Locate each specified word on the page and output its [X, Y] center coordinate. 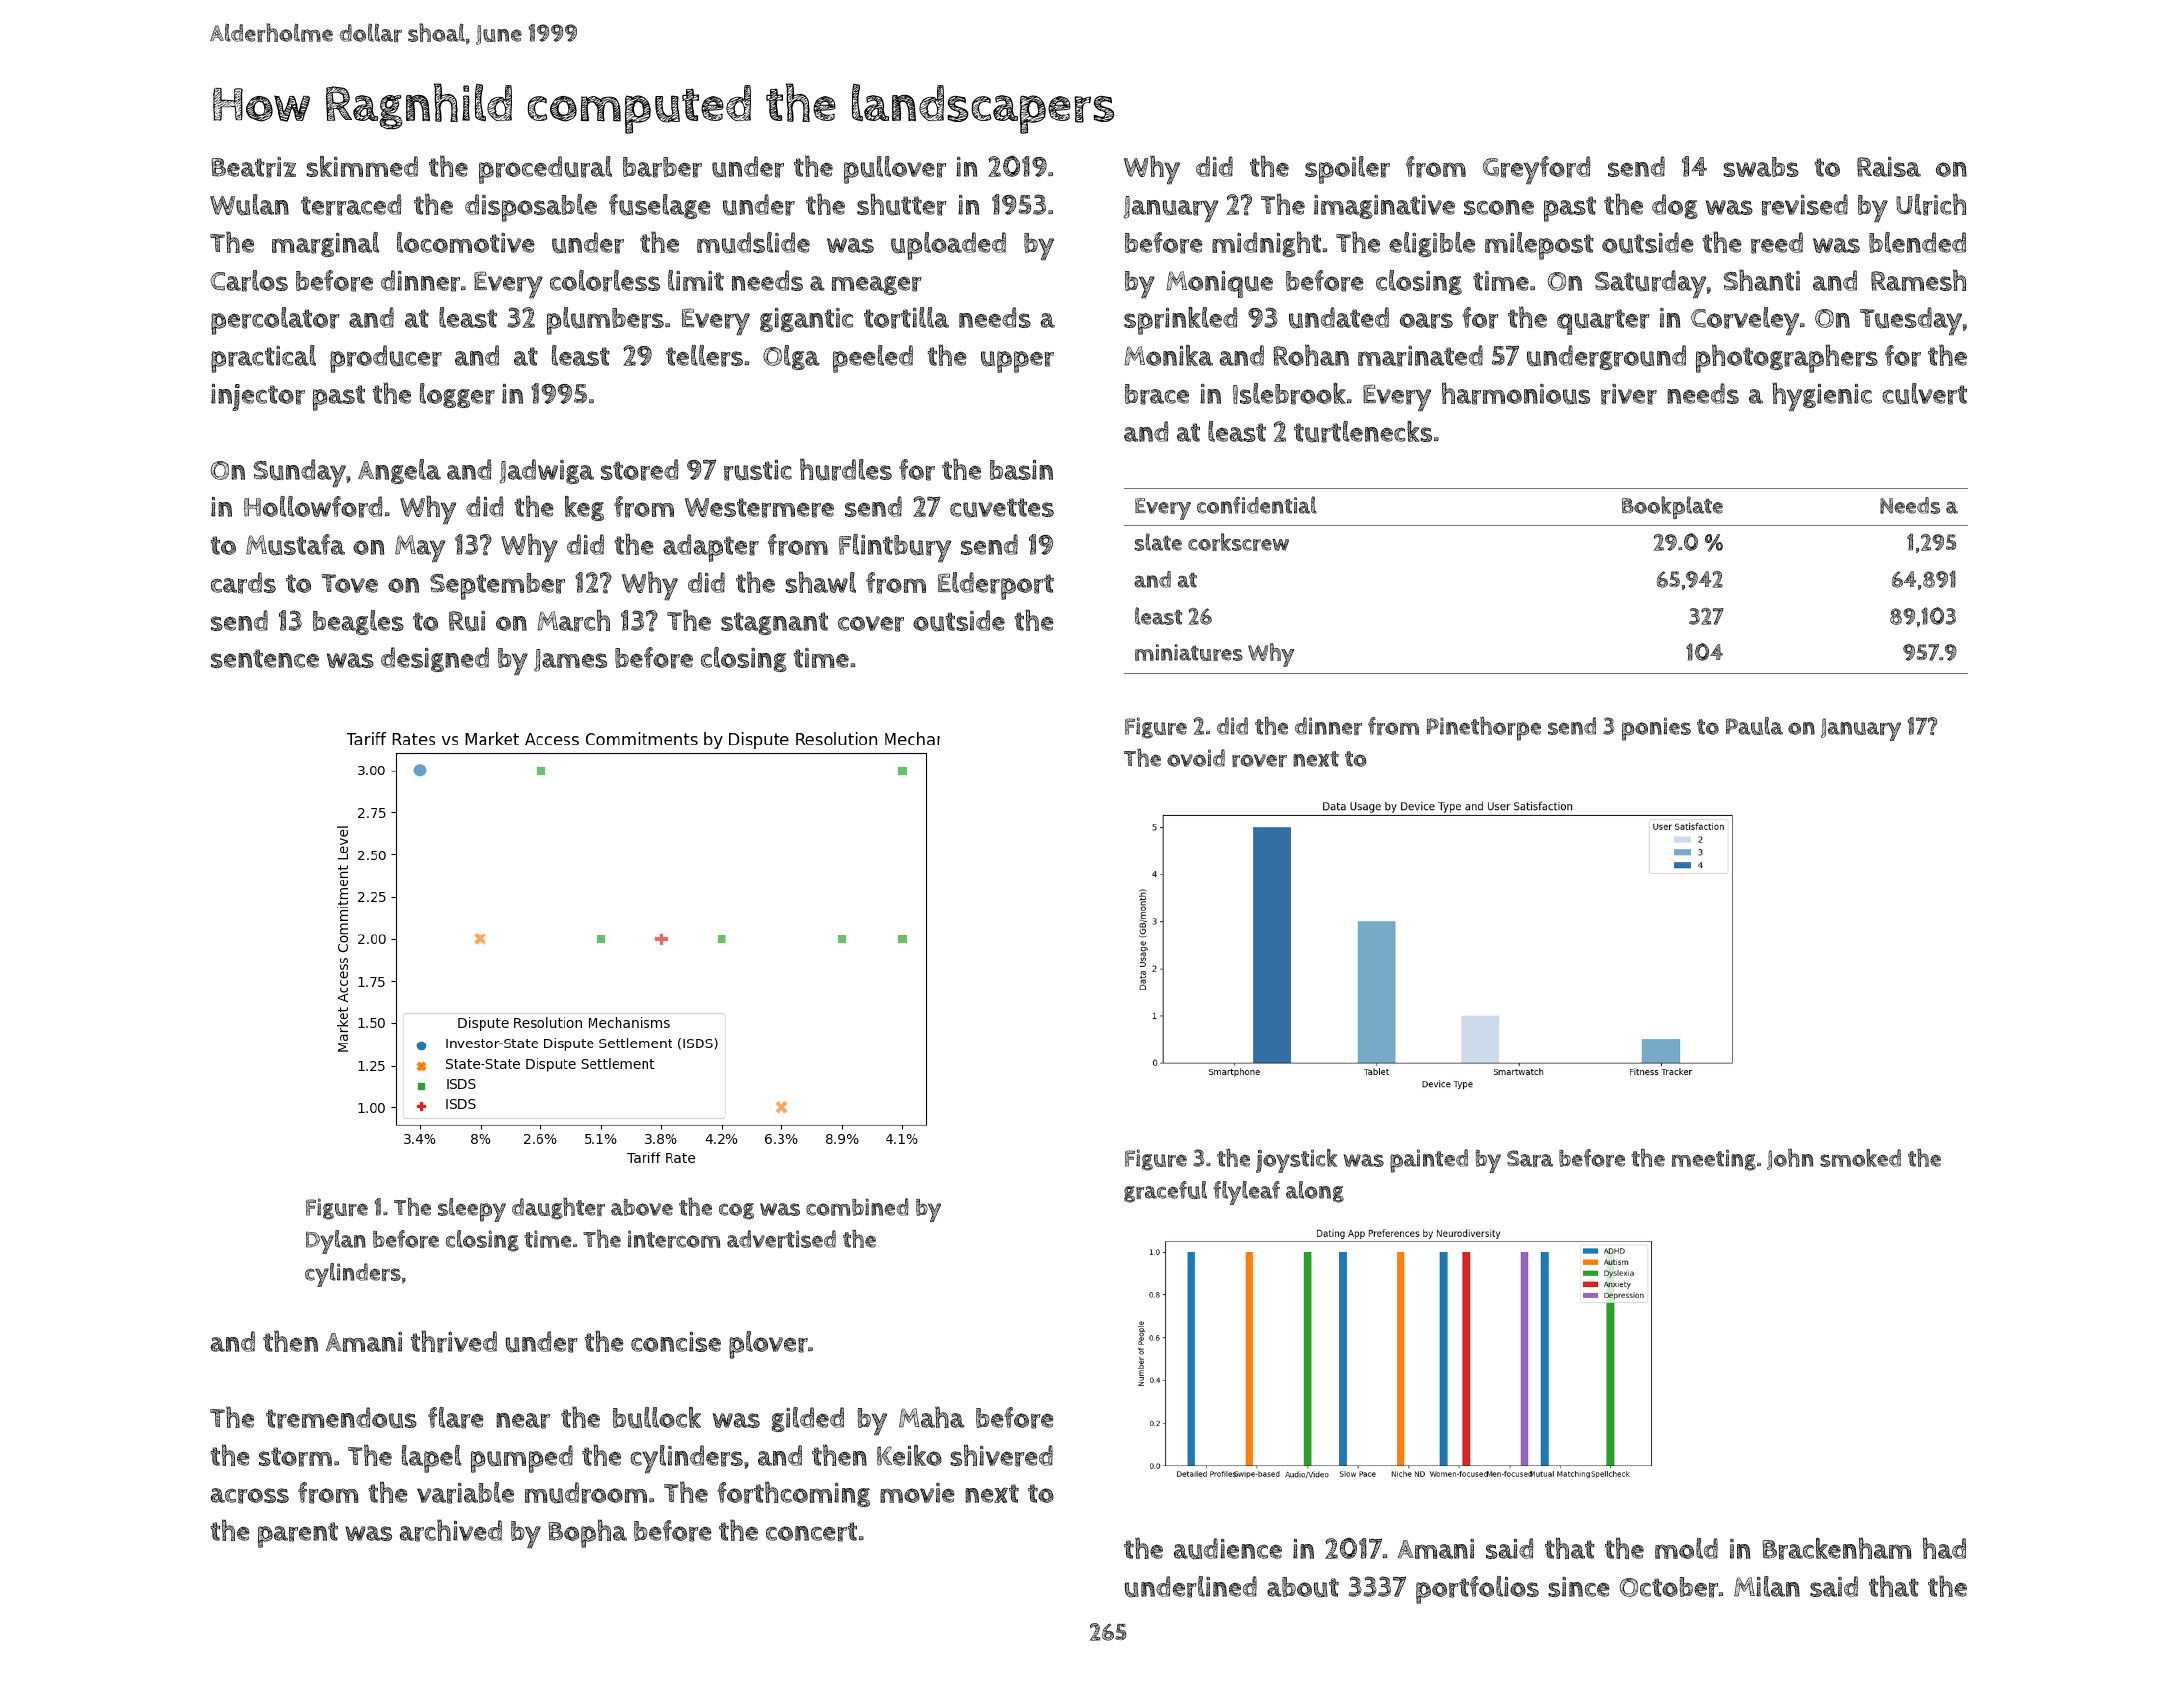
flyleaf [1246, 1193]
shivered [1001, 1455]
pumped [522, 1459]
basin [1021, 470]
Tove [349, 583]
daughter [558, 1209]
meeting [1714, 1160]
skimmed [362, 166]
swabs [1761, 167]
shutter [902, 204]
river [1629, 394]
